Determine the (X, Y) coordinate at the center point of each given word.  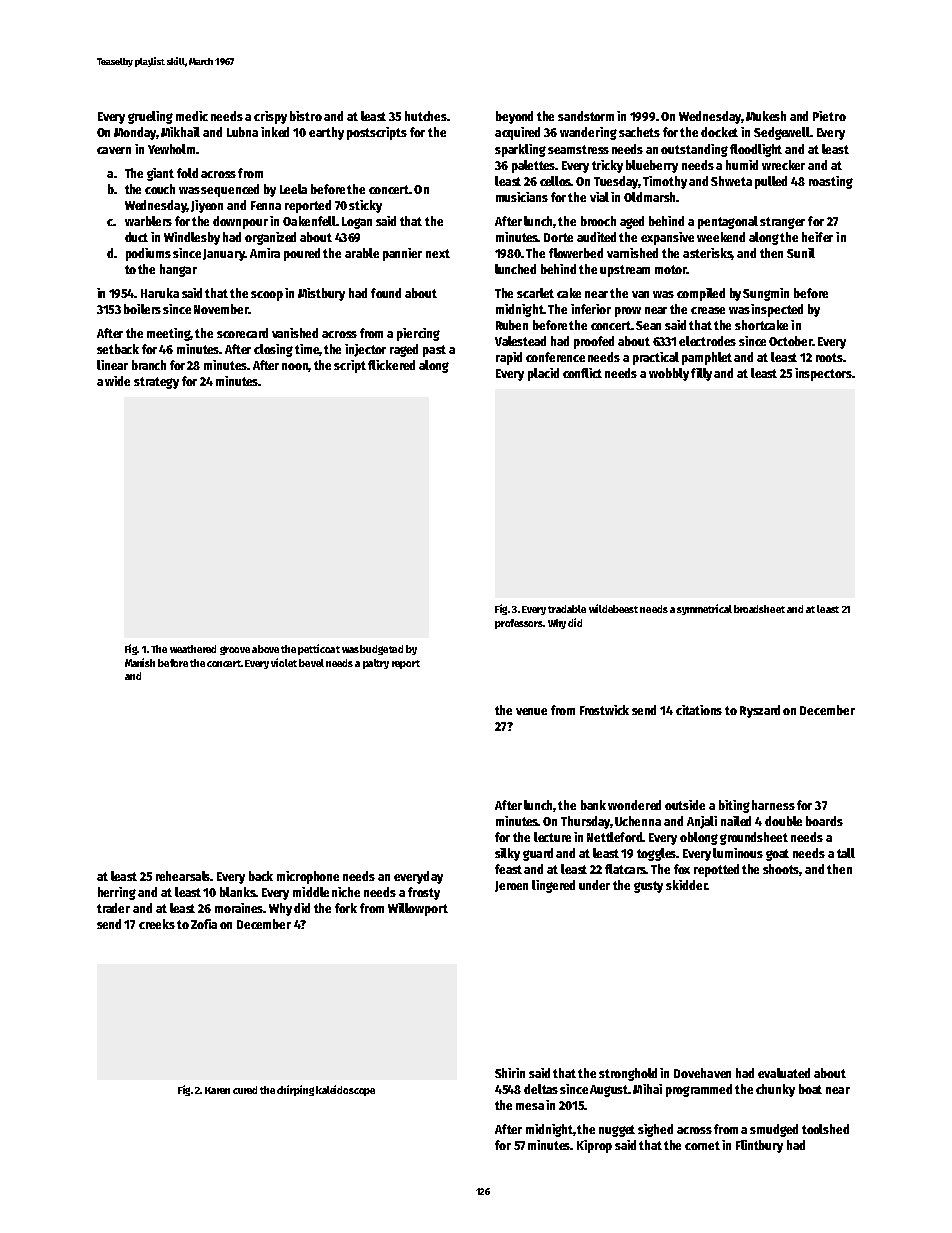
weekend (721, 237)
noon (295, 367)
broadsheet (759, 609)
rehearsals (183, 876)
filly (701, 374)
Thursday (586, 822)
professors (519, 624)
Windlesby (192, 238)
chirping (295, 1090)
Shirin (510, 1073)
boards (824, 821)
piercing (418, 334)
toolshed (825, 1129)
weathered (193, 649)
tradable (567, 609)
